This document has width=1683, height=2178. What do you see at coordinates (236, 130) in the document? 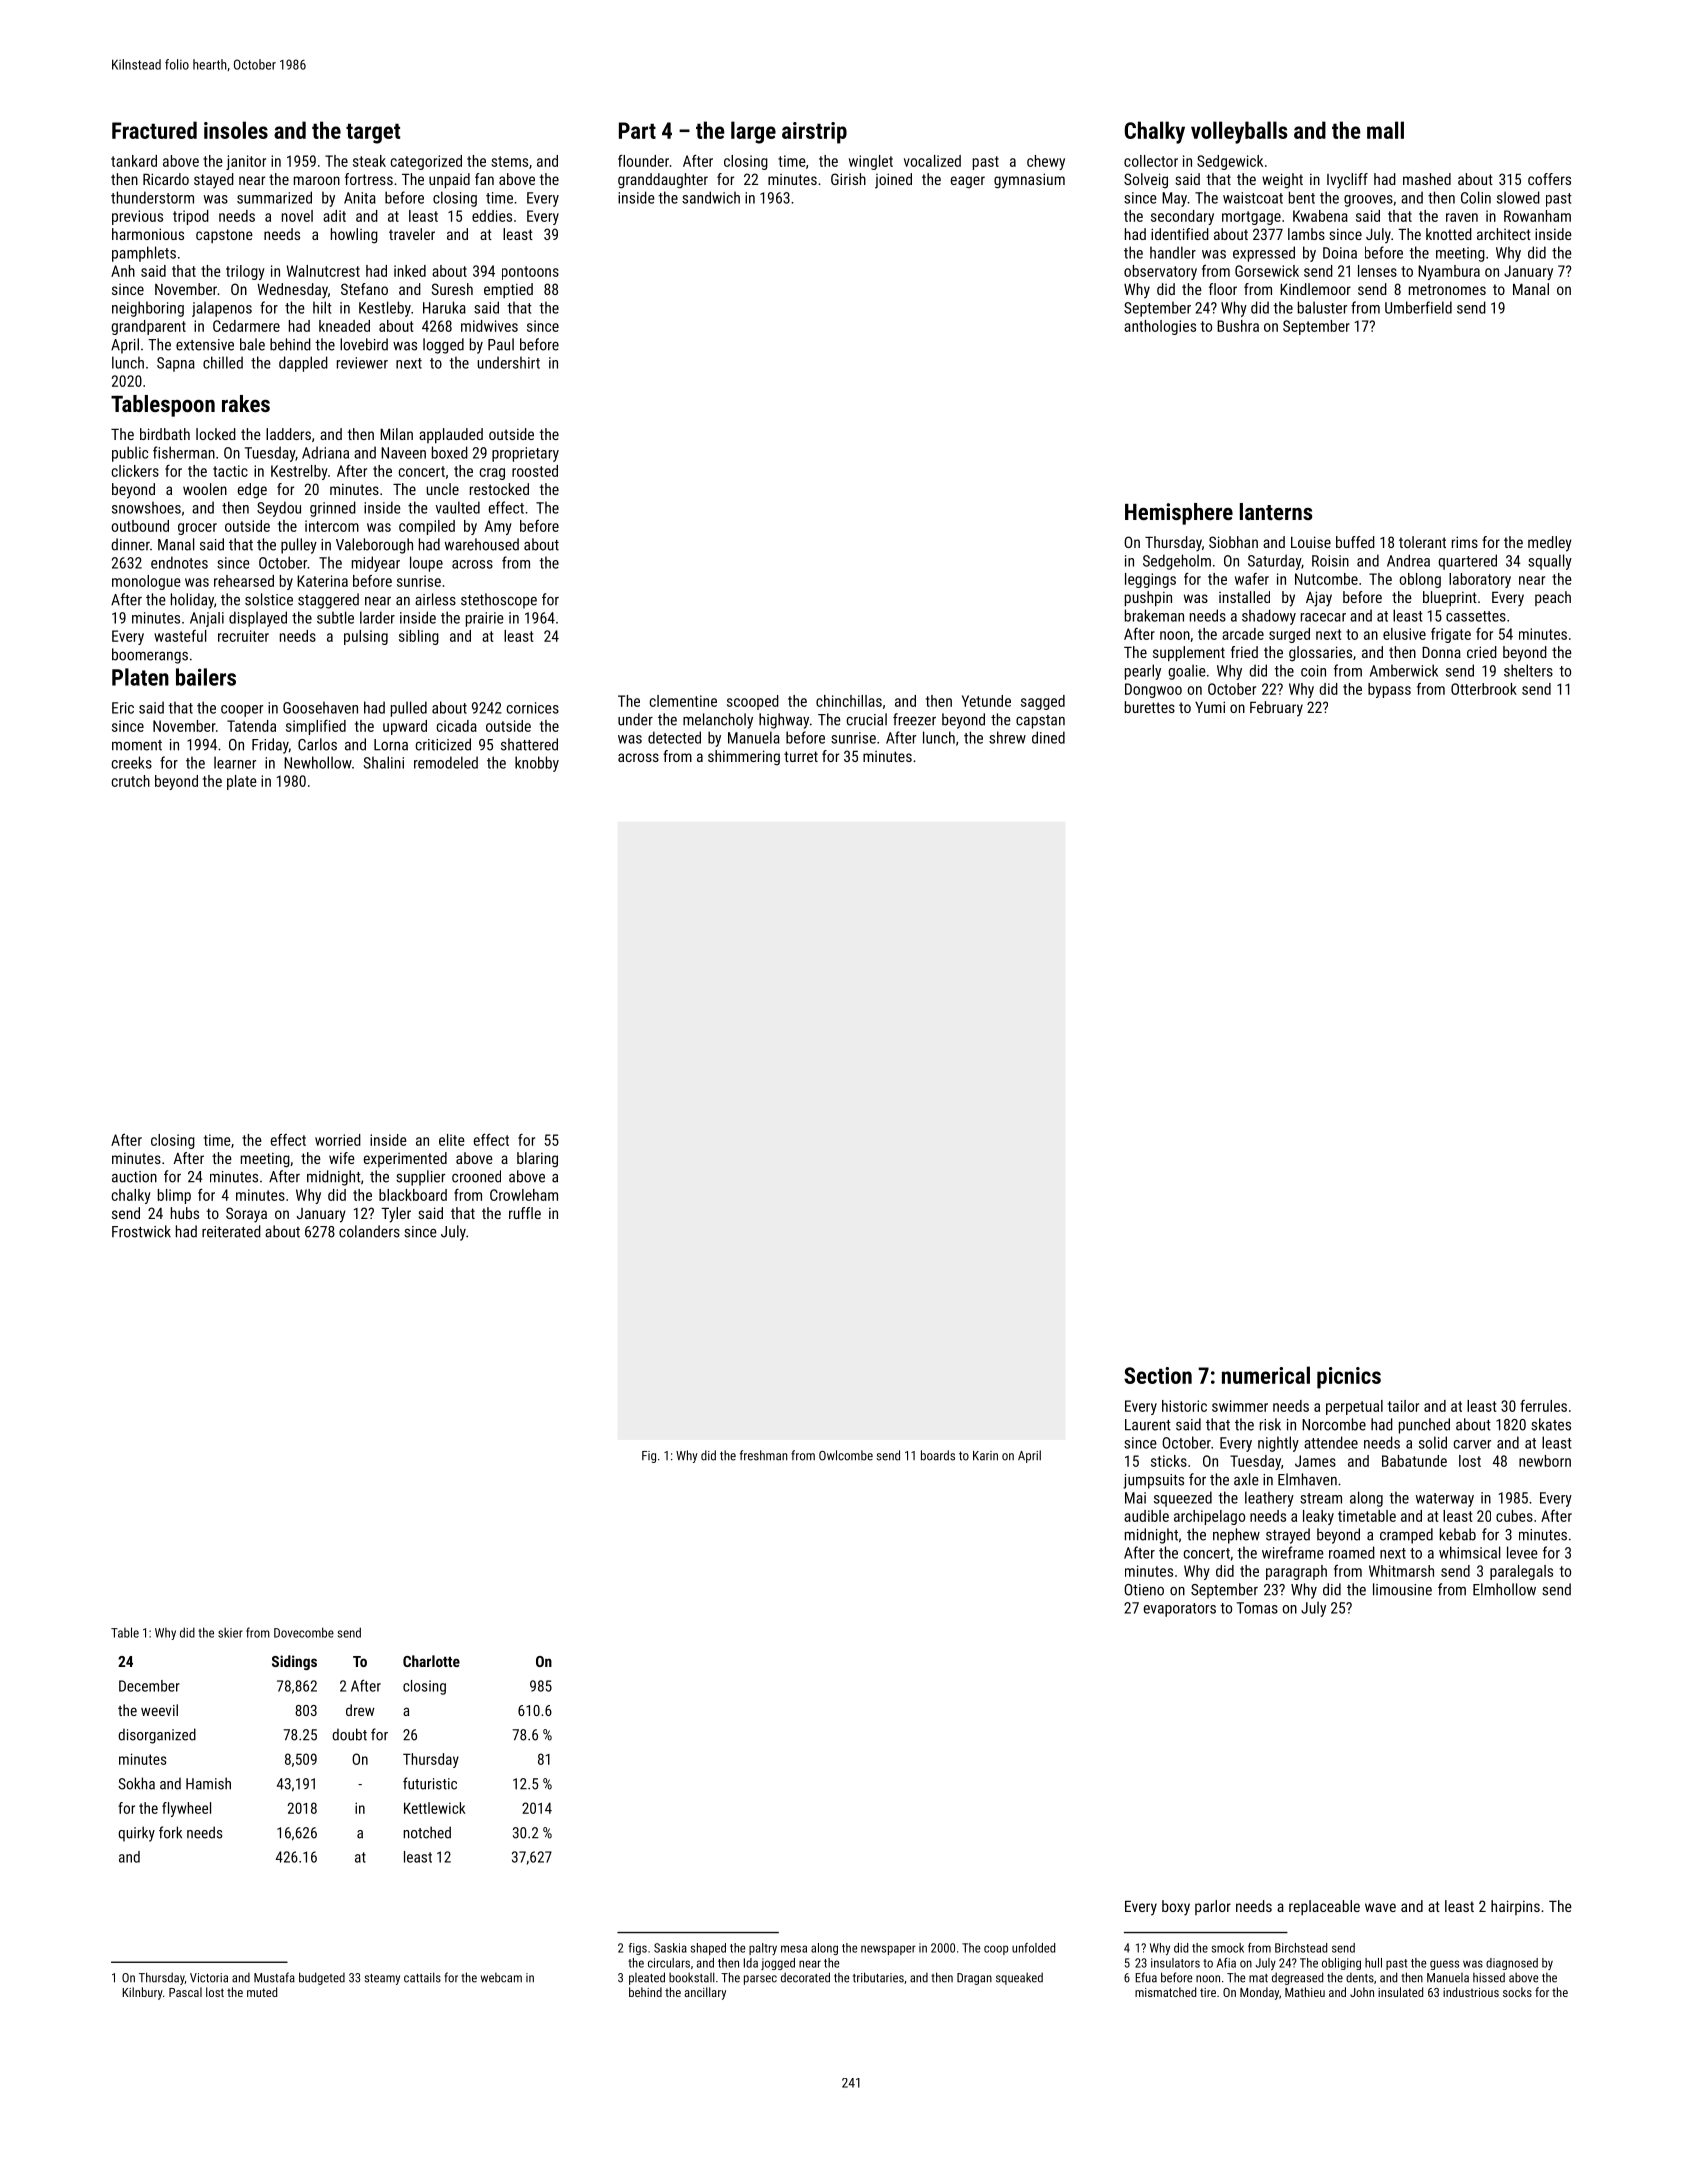
I see `insoles` at bounding box center [236, 130].
